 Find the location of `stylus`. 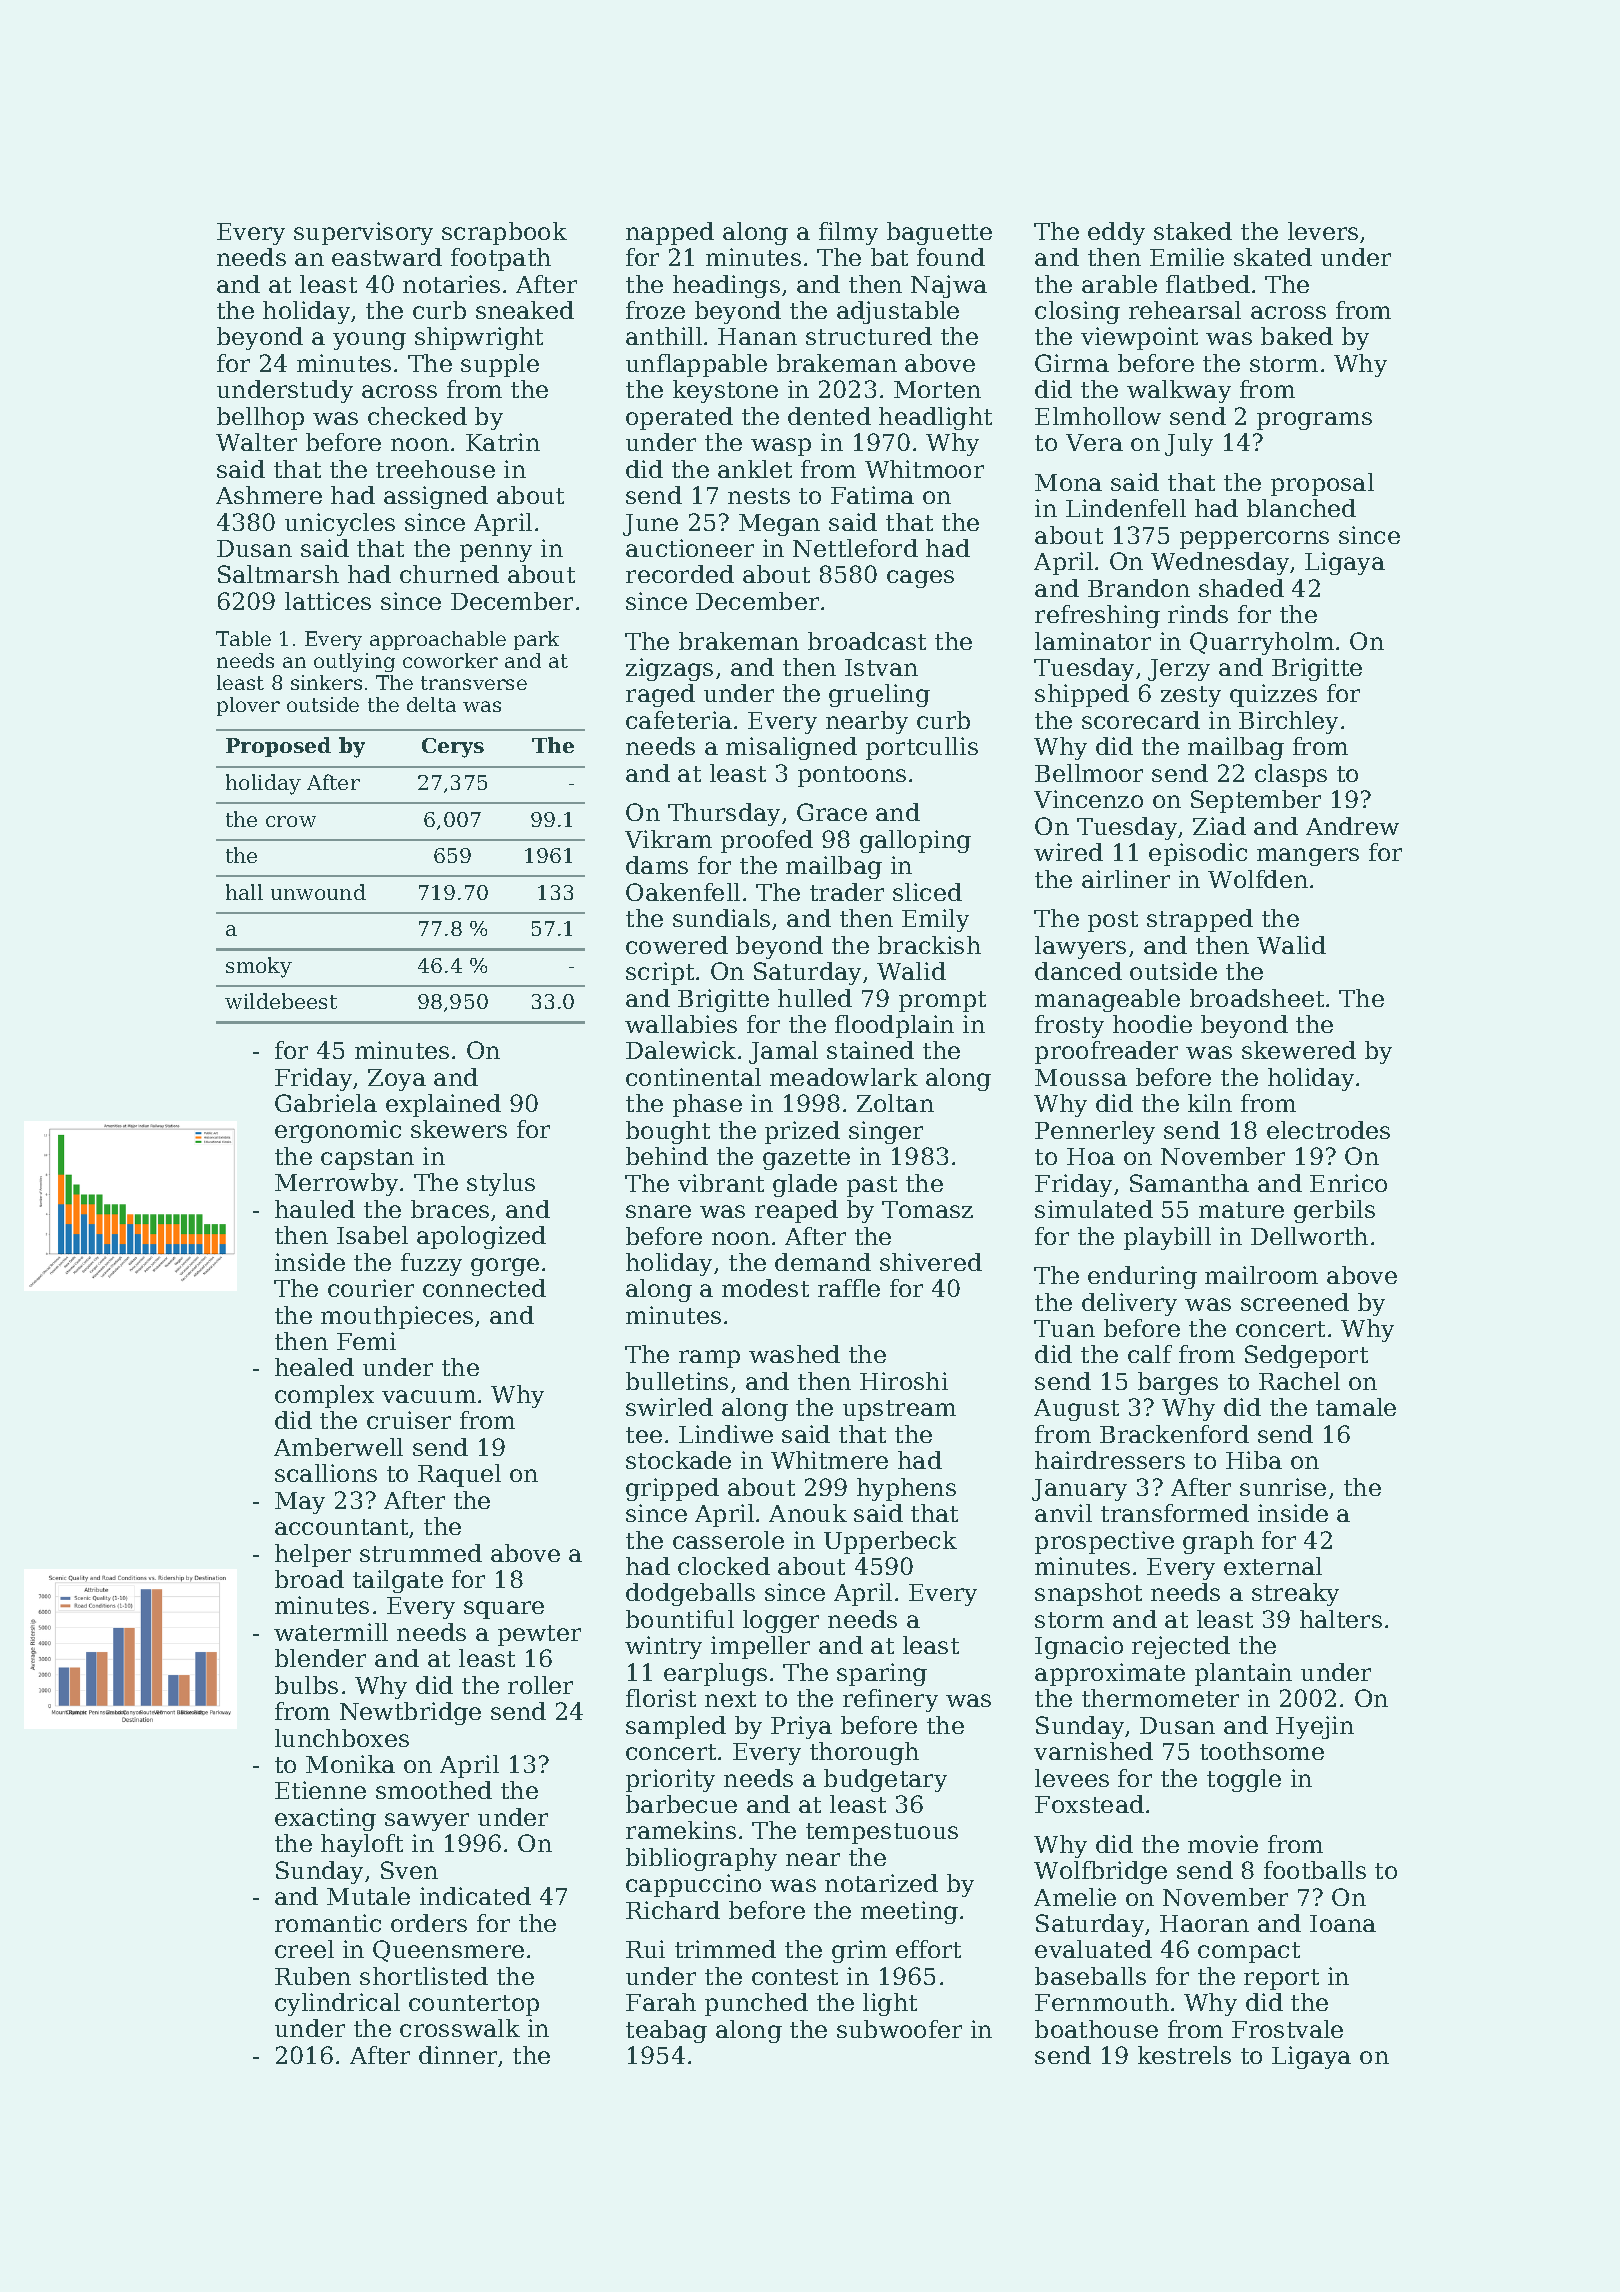

stylus is located at coordinates (501, 1184).
